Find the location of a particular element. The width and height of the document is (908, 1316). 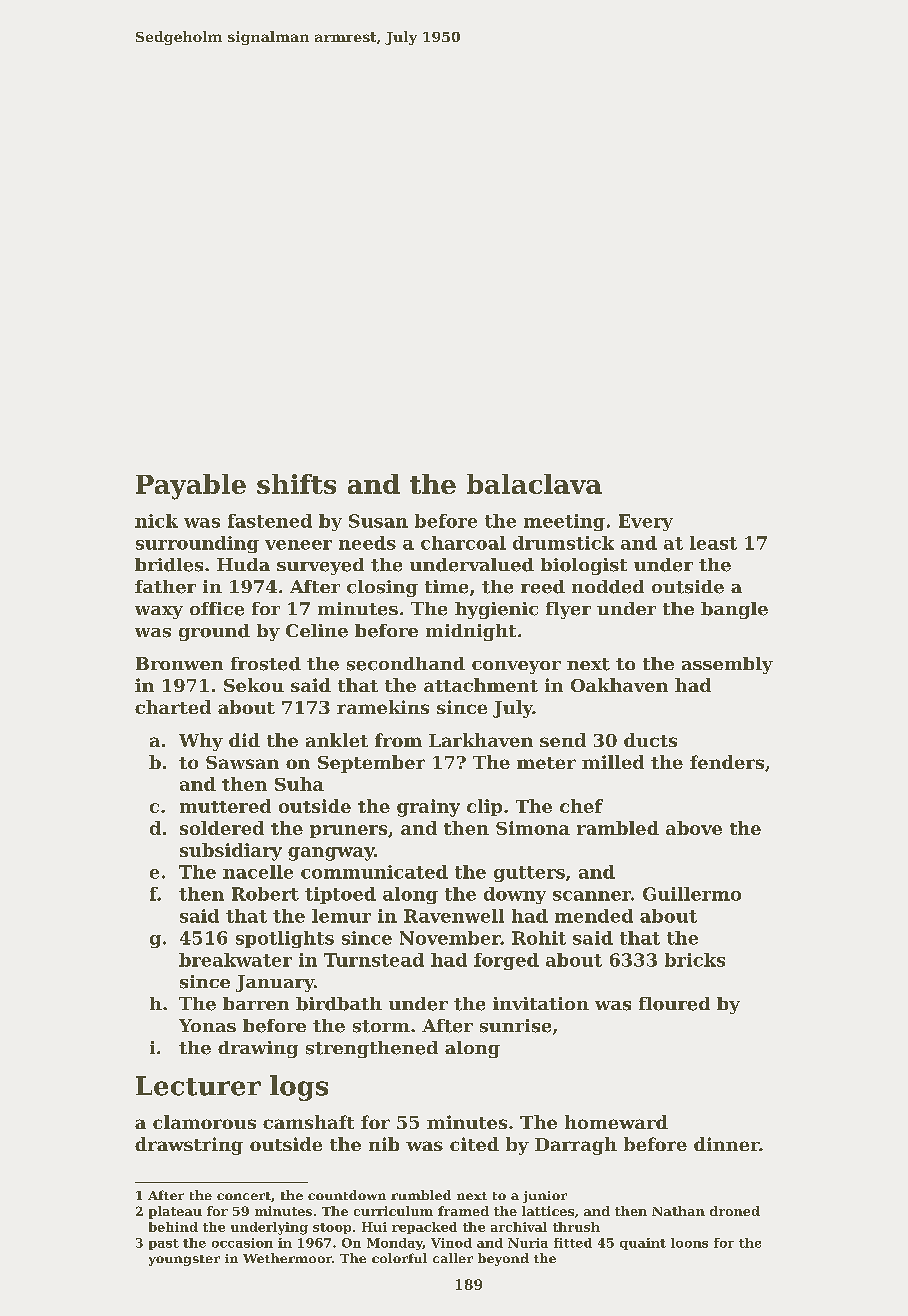

assembly is located at coordinates (727, 665).
